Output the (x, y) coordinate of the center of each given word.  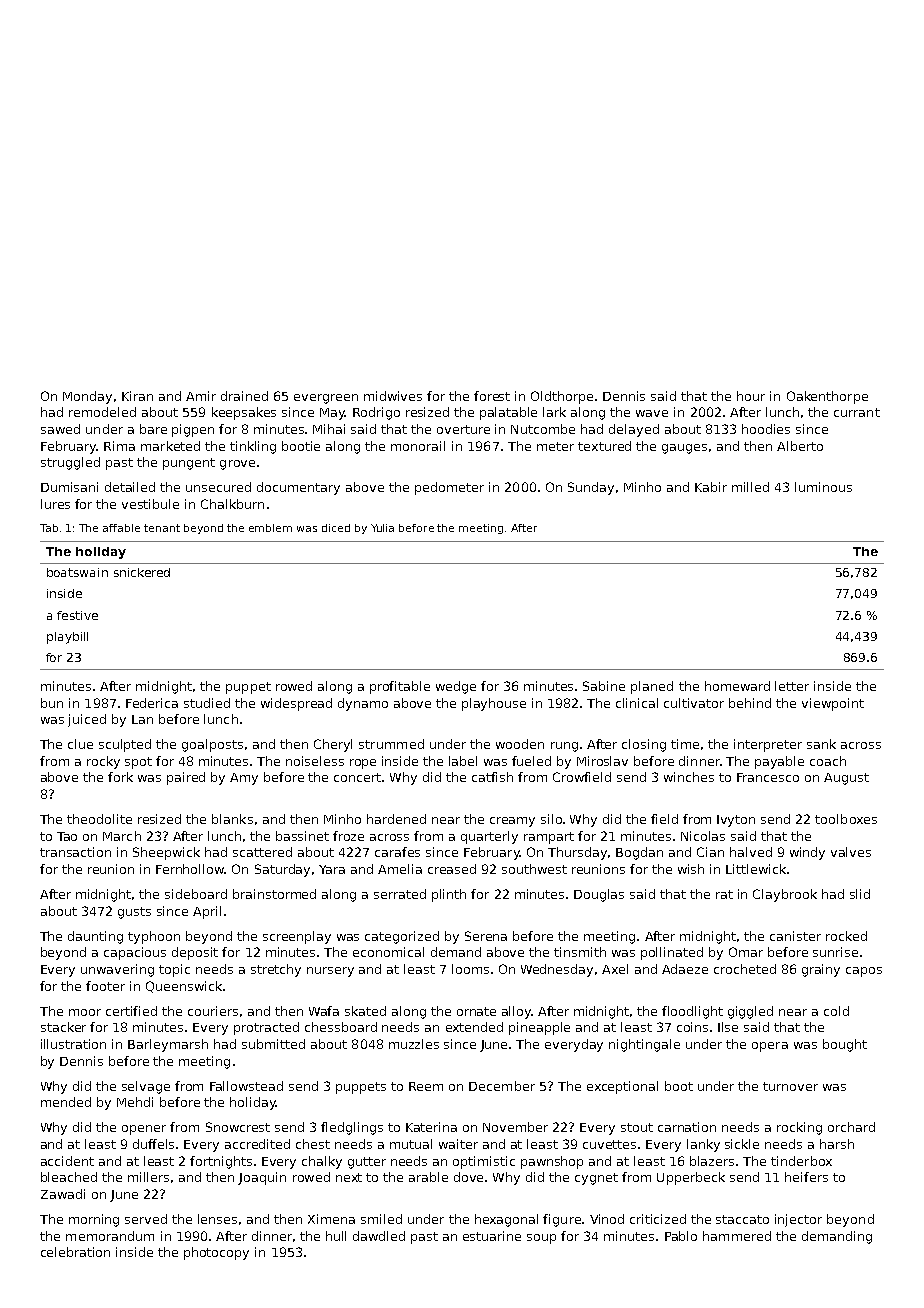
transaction (75, 852)
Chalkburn (232, 504)
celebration (75, 1252)
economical (388, 952)
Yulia (382, 528)
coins (692, 1027)
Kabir (711, 487)
